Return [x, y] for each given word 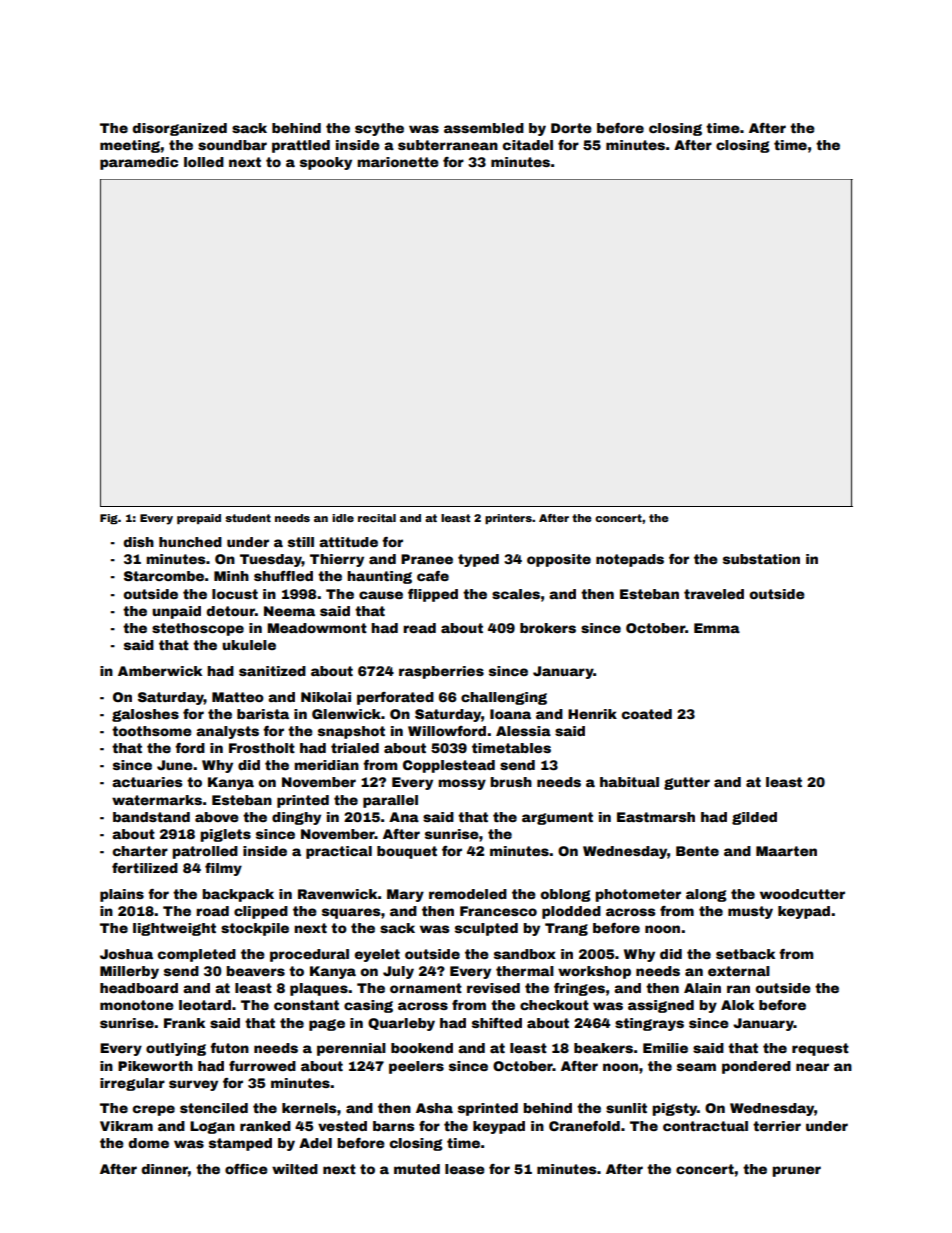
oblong [565, 895]
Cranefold [584, 1126]
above [217, 817]
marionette [398, 162]
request [820, 1049]
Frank [184, 1023]
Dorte [571, 128]
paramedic [139, 163]
